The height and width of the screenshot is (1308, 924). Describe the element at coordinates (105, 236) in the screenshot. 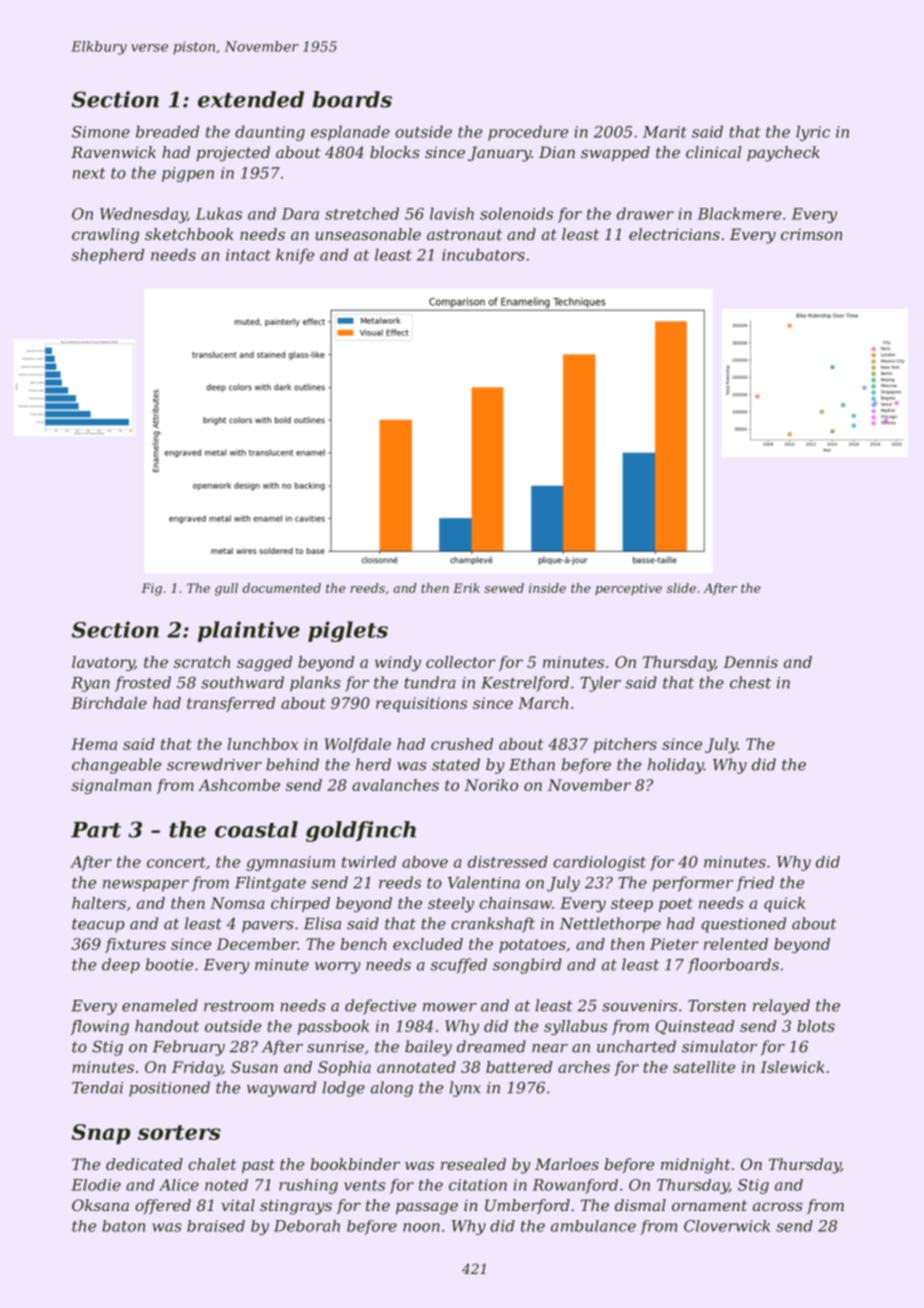

I see `crawling` at that location.
